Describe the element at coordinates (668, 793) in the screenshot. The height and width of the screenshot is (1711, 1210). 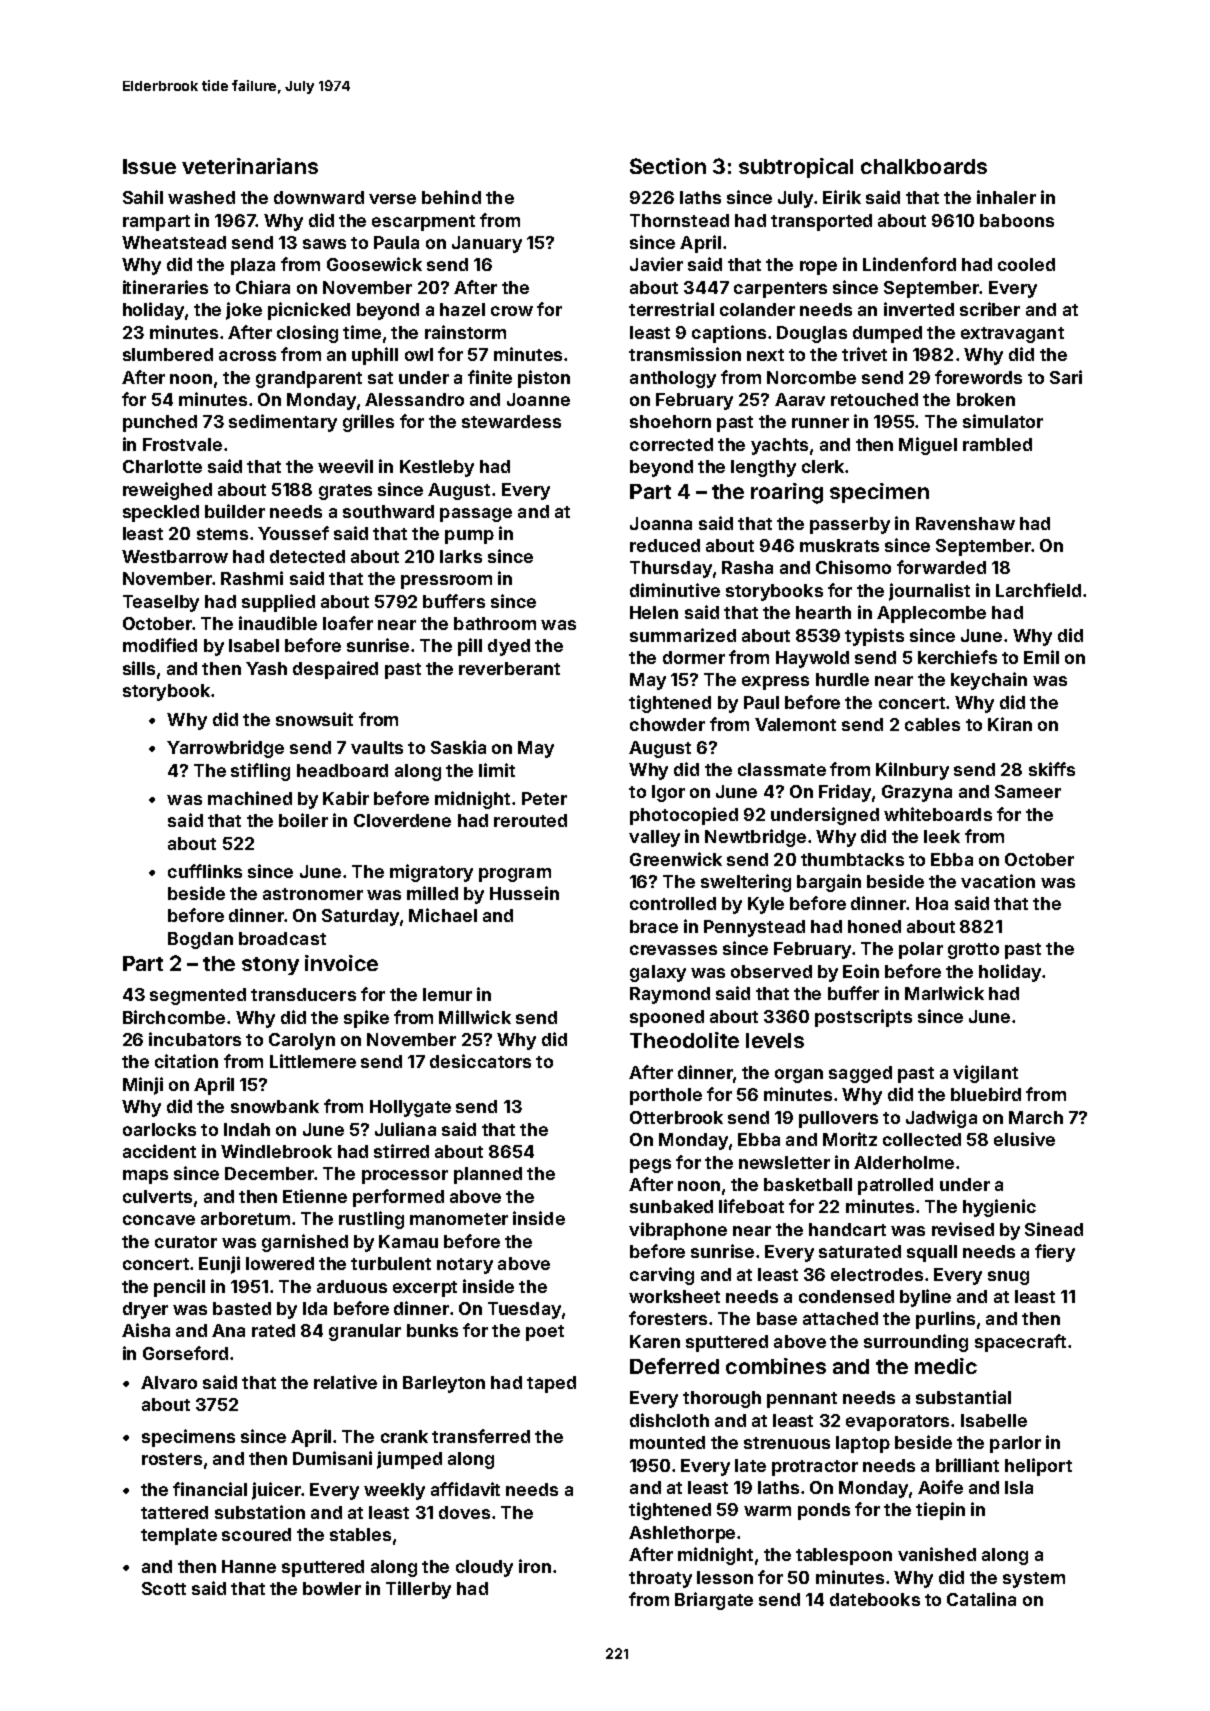
I see `Igor` at that location.
